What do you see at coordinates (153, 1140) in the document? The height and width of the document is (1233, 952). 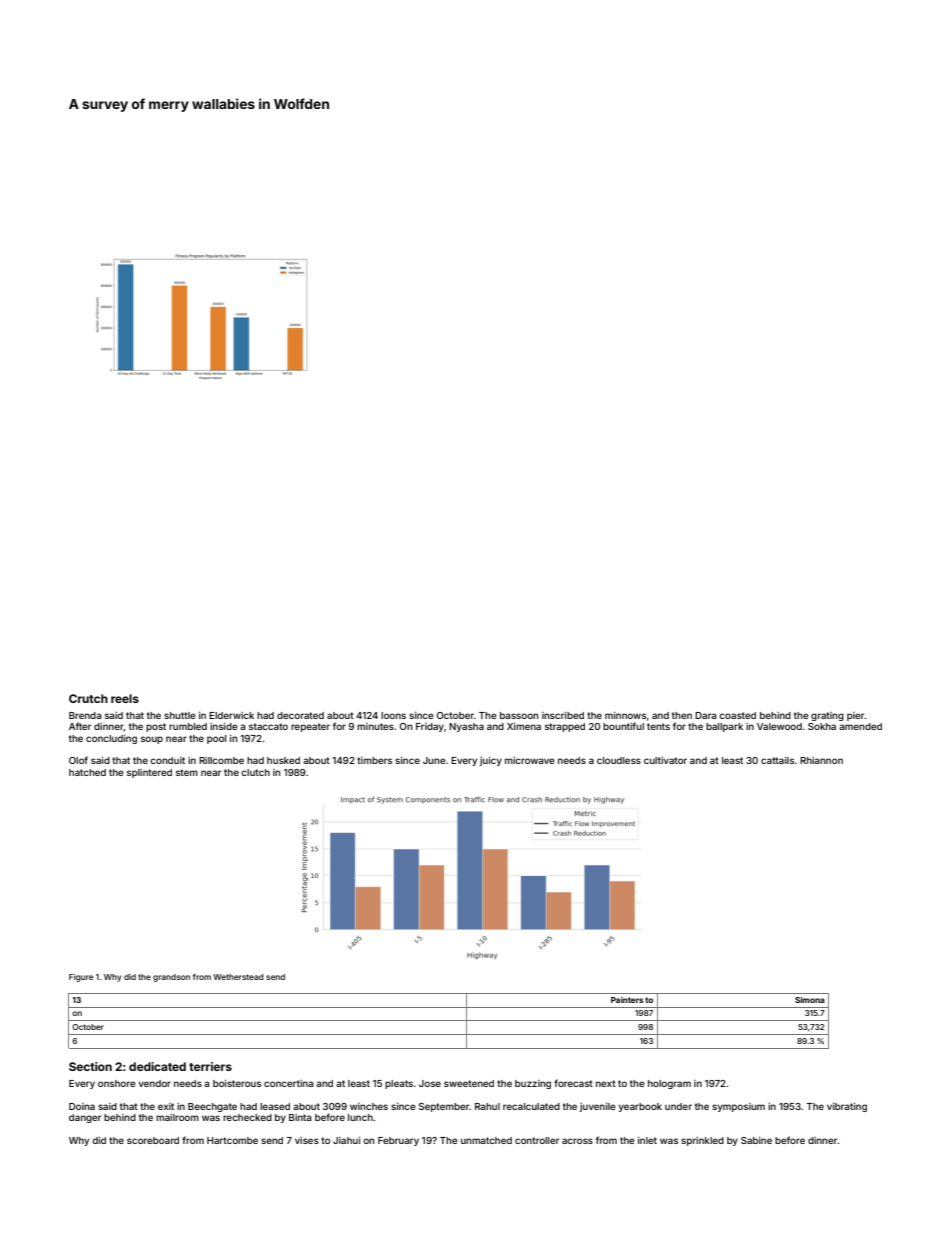 I see `scoreboard` at bounding box center [153, 1140].
